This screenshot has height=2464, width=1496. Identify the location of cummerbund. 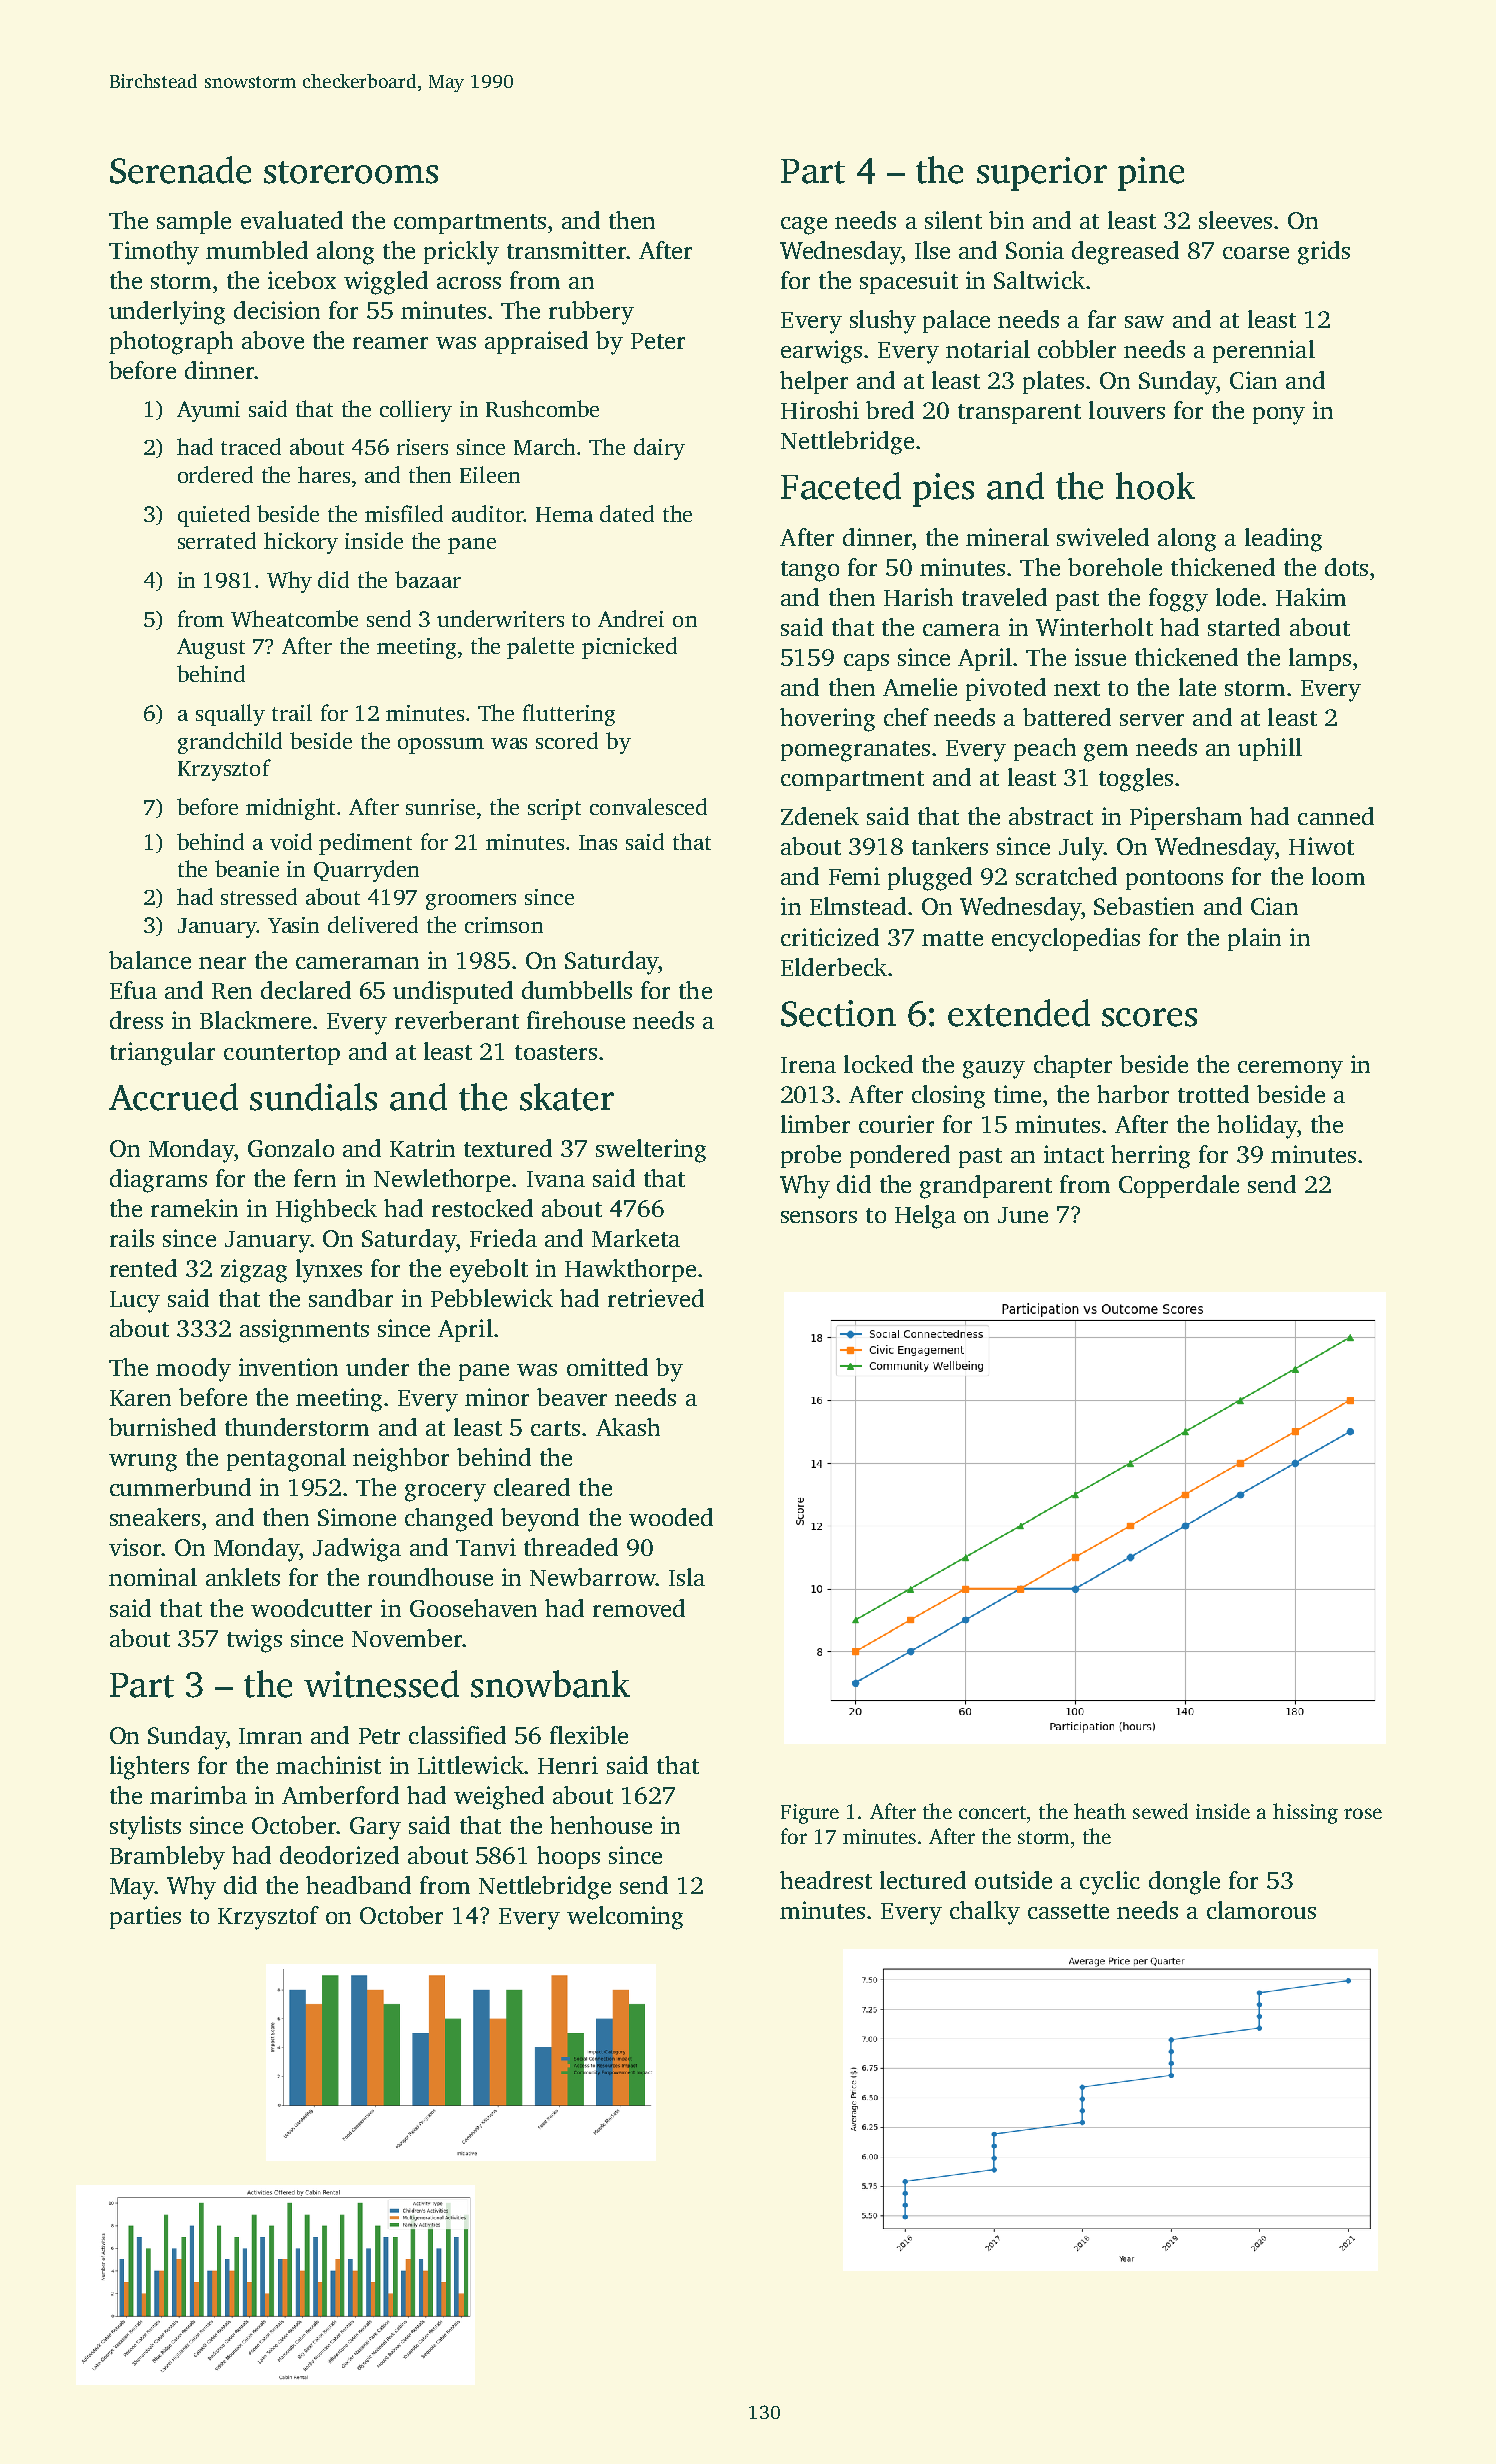
(180, 1487).
